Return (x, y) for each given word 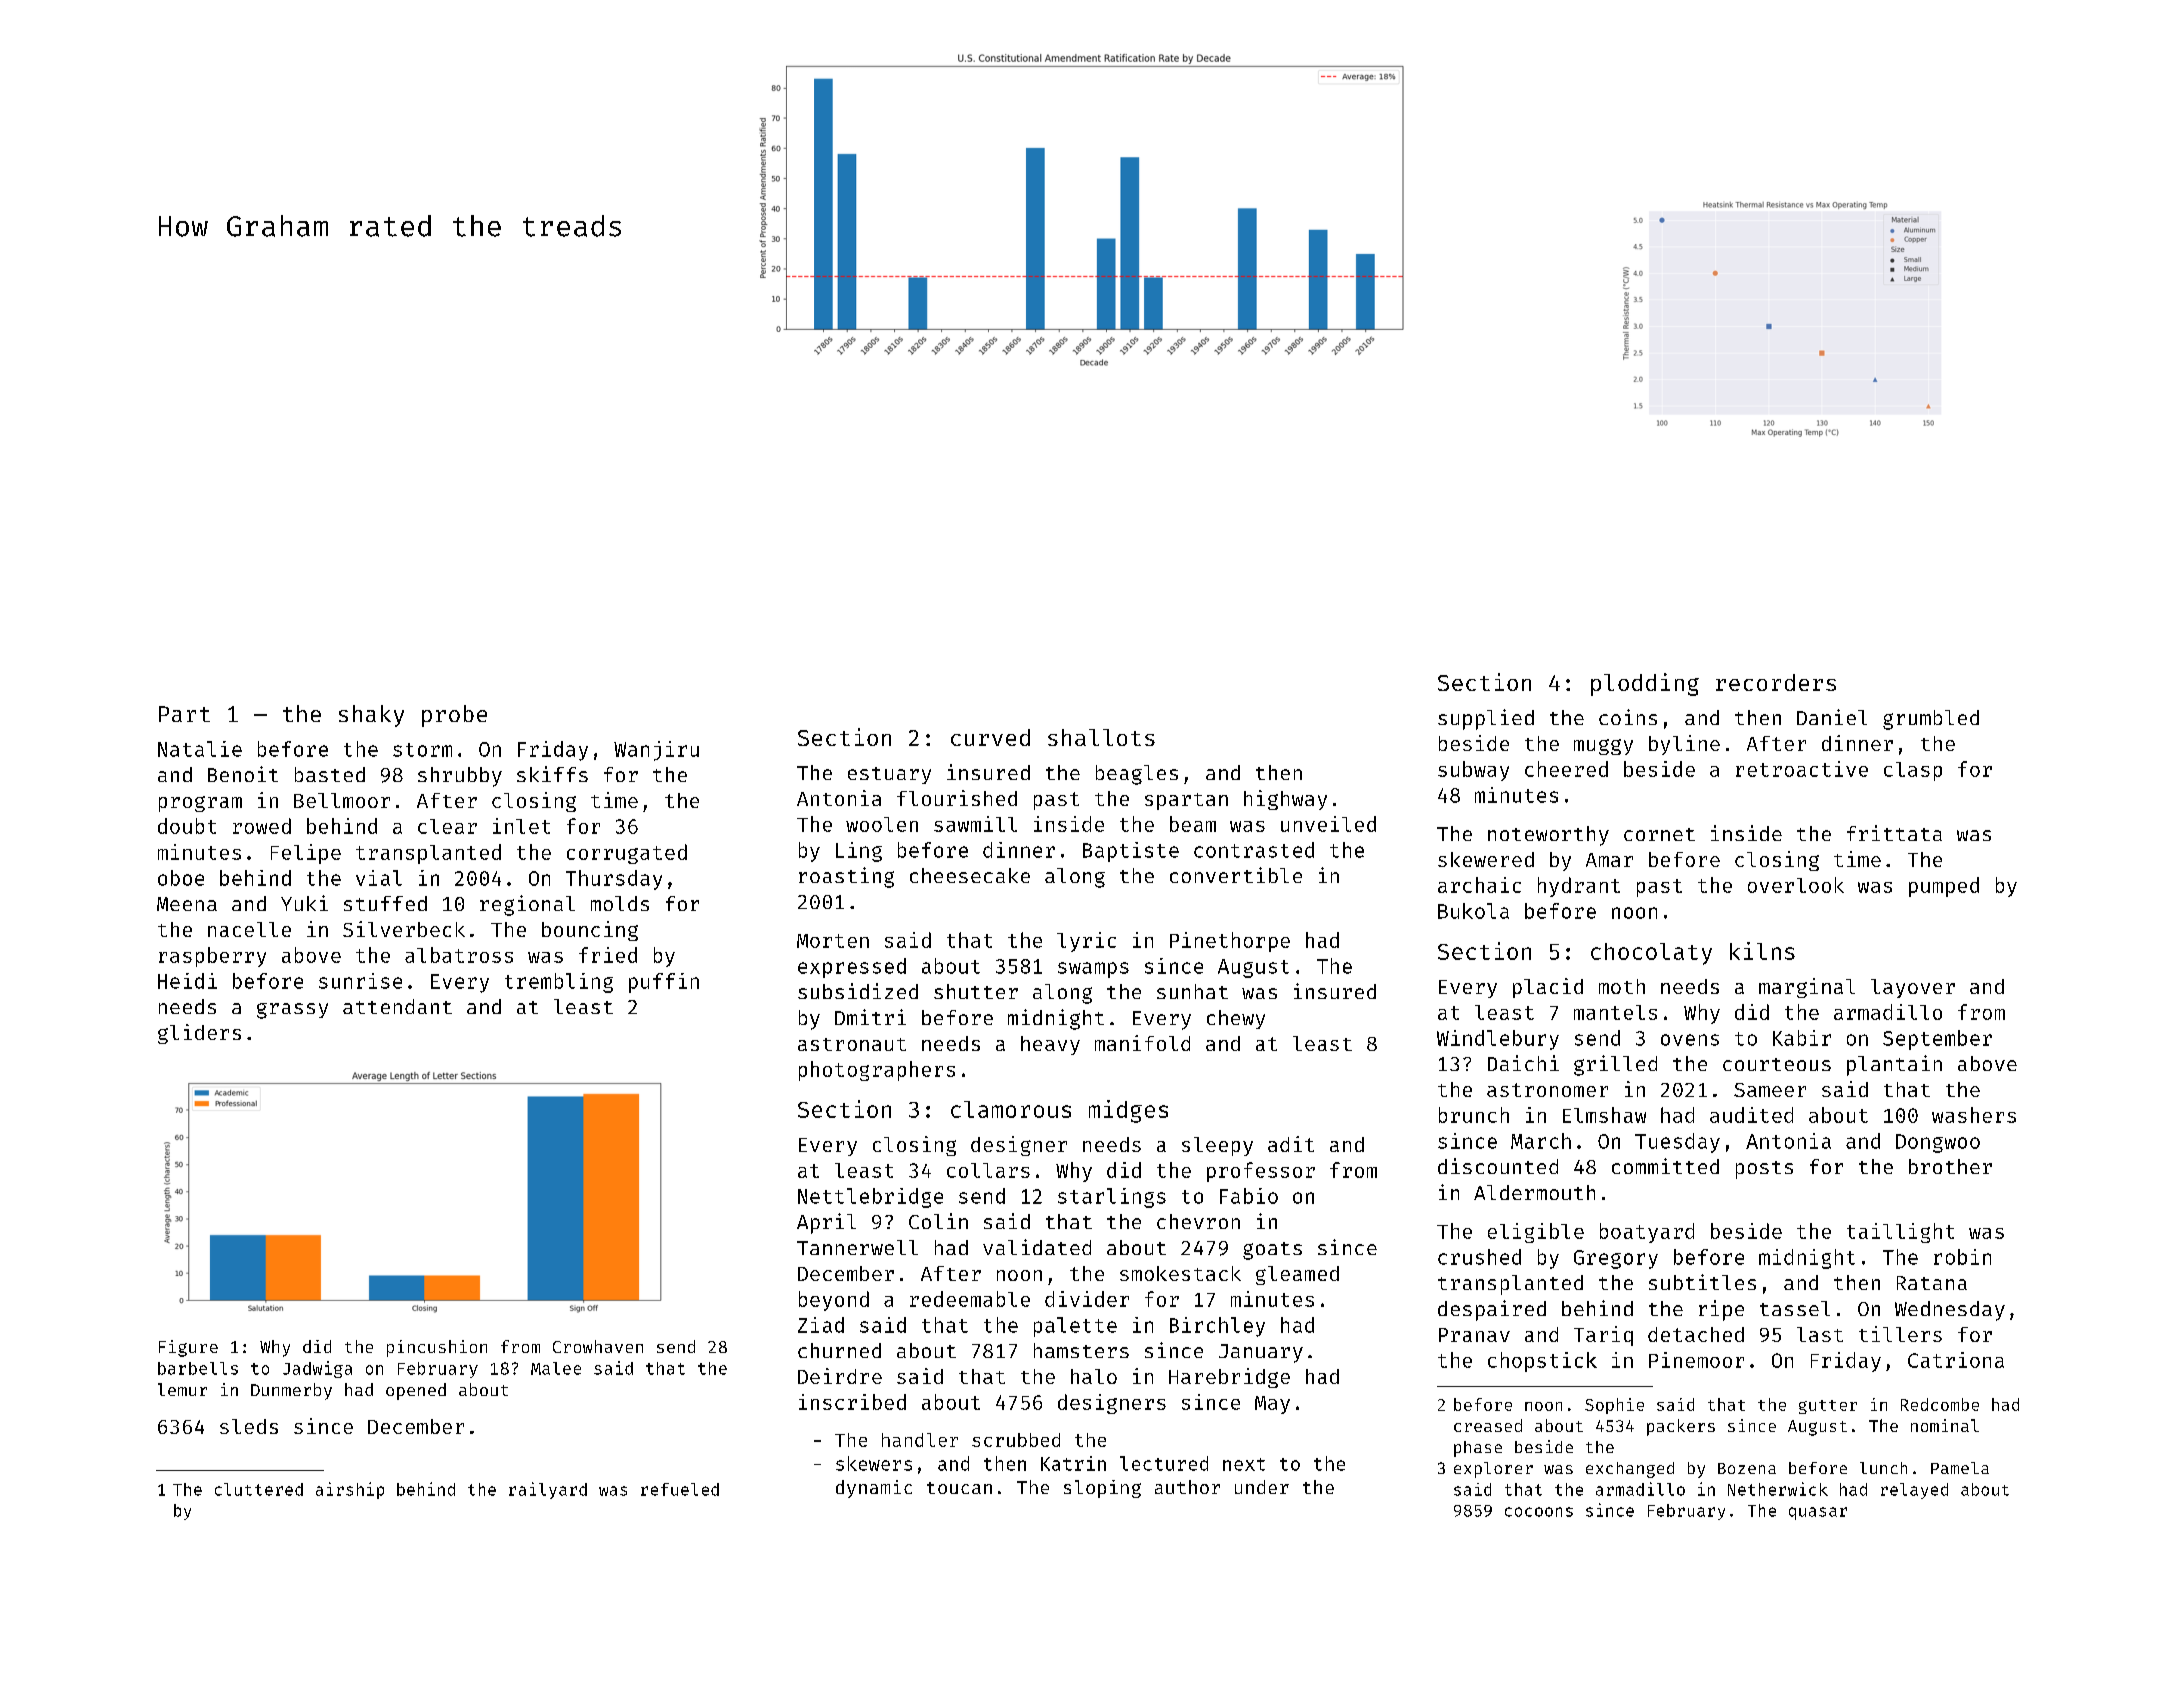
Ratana (1932, 1283)
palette (1075, 1327)
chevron (1198, 1221)
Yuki (304, 903)
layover (1913, 988)
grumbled (1931, 720)
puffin (664, 983)
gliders (199, 1034)
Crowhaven (598, 1346)
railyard (548, 1490)
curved (990, 737)
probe (454, 716)
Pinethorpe (1230, 942)
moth (1622, 986)
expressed (852, 968)
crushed (1479, 1257)
